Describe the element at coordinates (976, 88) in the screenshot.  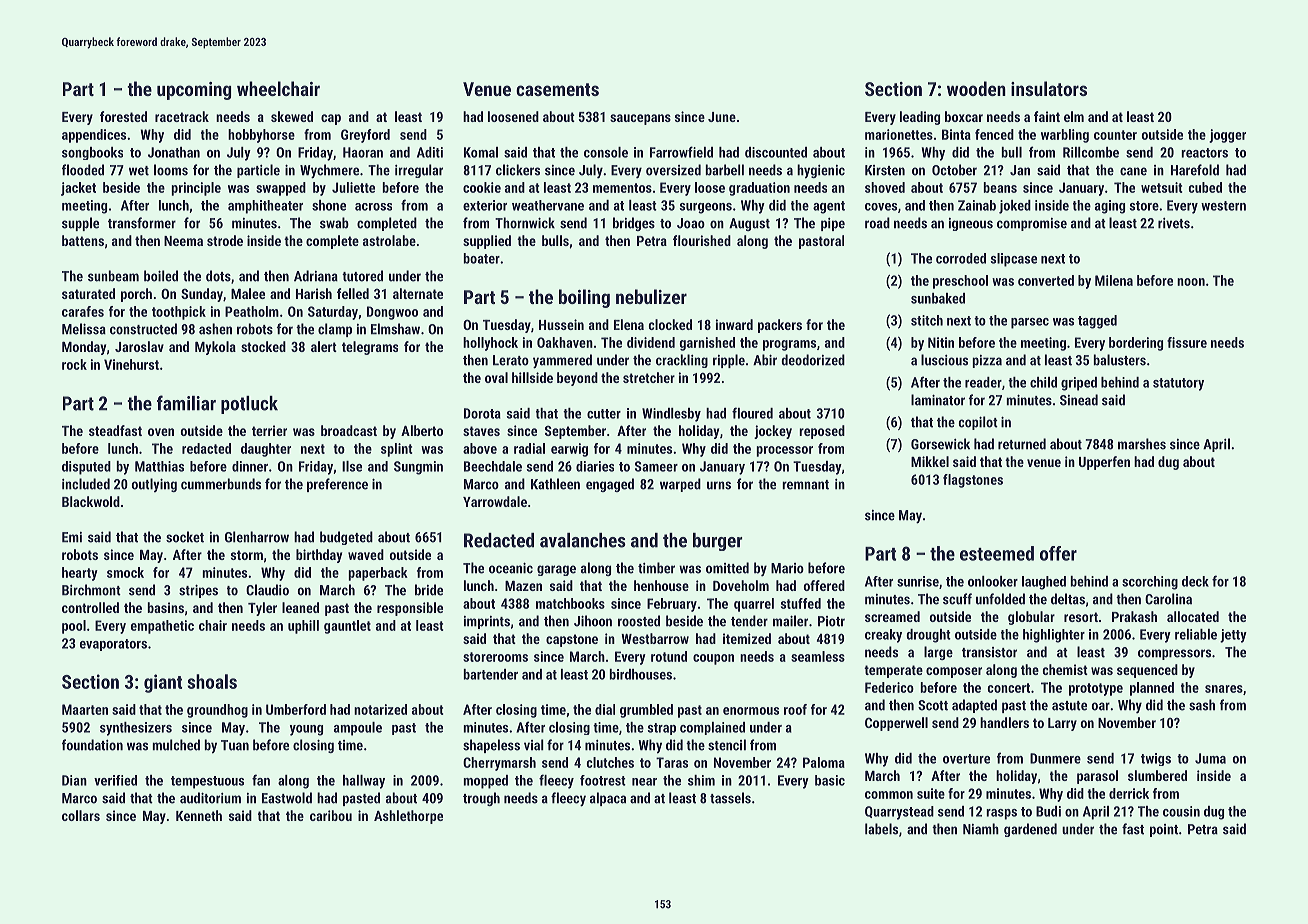
I see `wooden` at that location.
